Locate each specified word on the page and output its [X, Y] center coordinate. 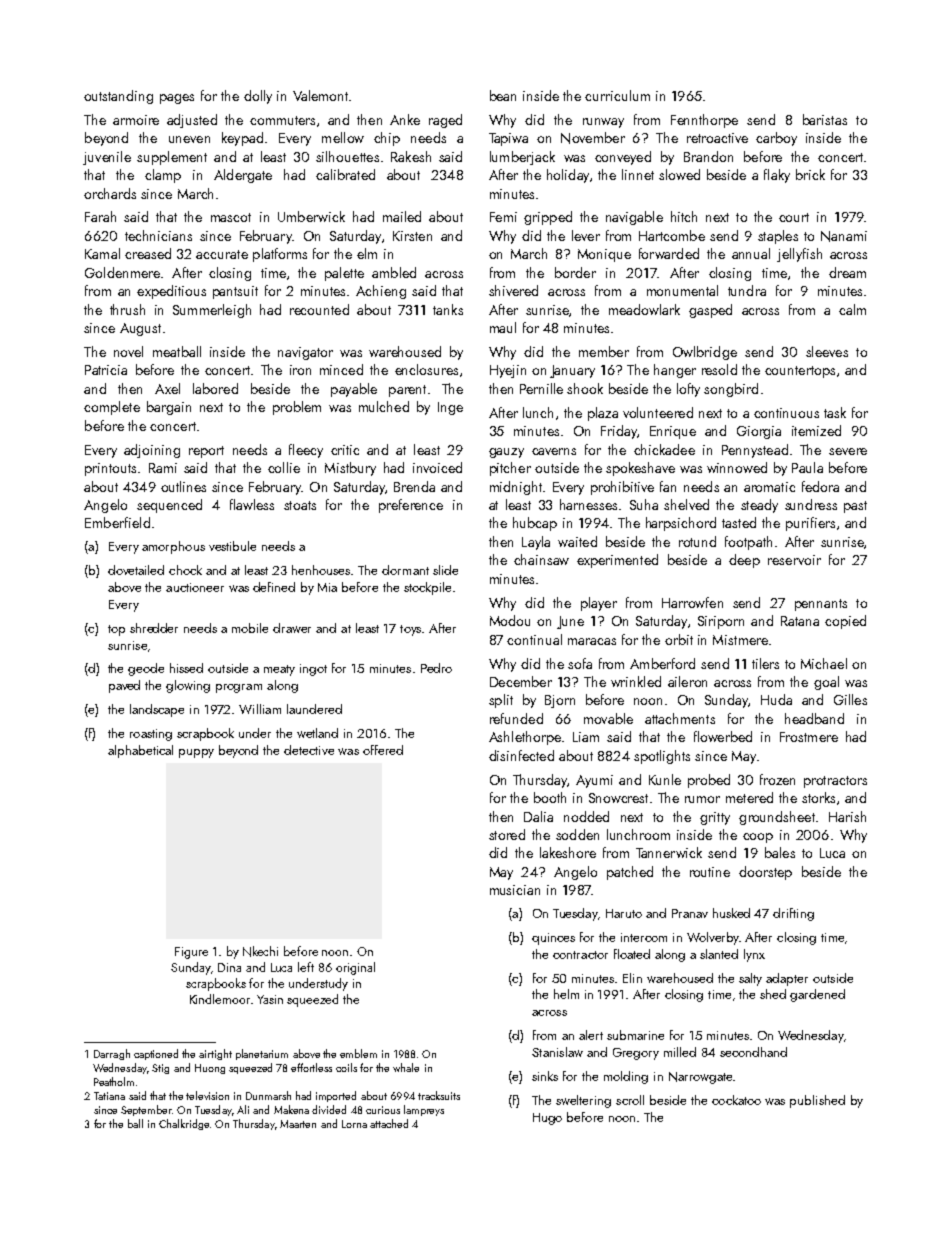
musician [515, 890]
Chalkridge [184, 1124]
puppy [196, 753]
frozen [777, 779]
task [835, 412]
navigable [634, 218]
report [206, 452]
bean [503, 95]
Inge [450, 408]
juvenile [107, 158]
